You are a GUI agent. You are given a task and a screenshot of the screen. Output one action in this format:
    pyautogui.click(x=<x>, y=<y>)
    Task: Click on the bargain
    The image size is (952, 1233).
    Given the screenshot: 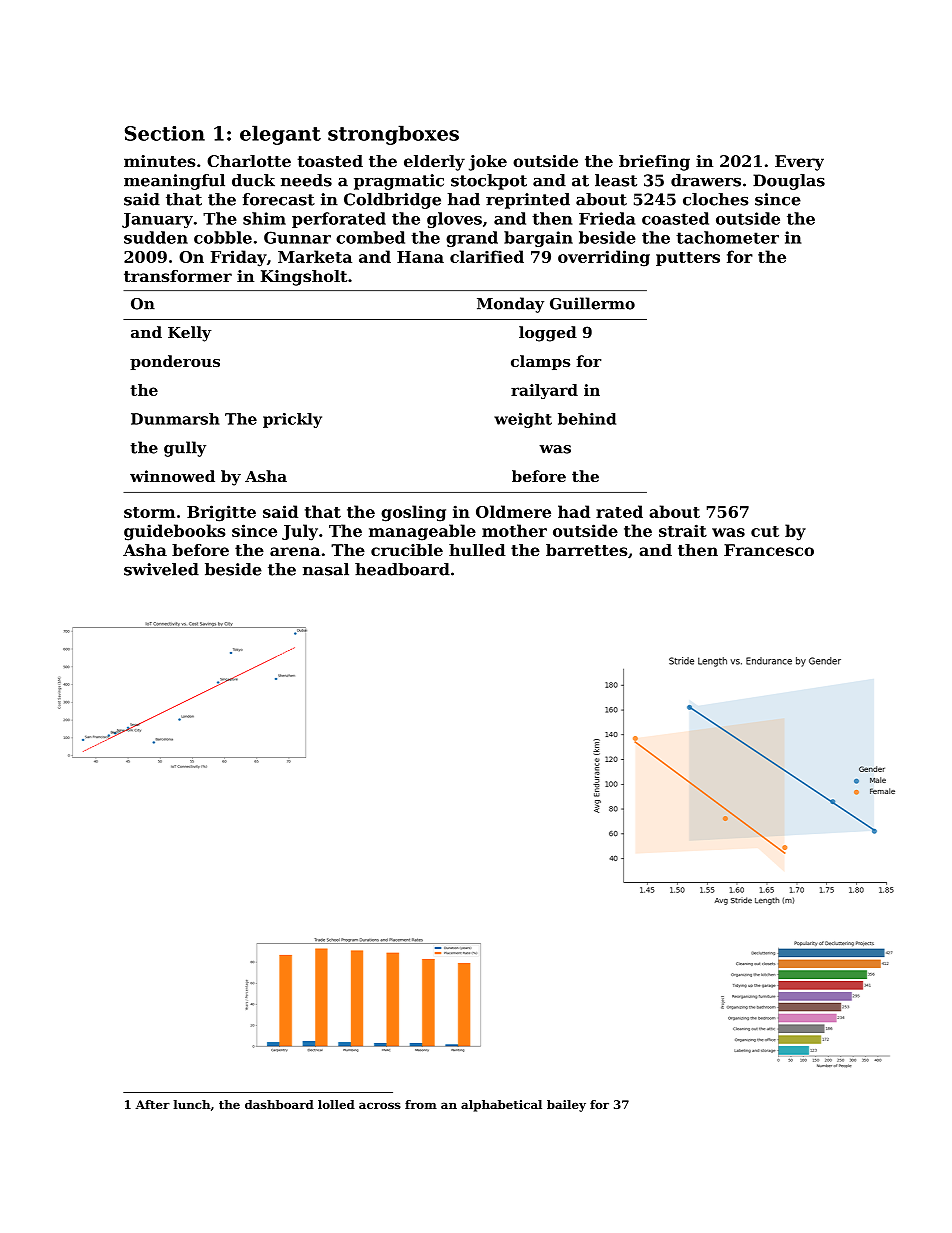 What is the action you would take?
    pyautogui.click(x=538, y=239)
